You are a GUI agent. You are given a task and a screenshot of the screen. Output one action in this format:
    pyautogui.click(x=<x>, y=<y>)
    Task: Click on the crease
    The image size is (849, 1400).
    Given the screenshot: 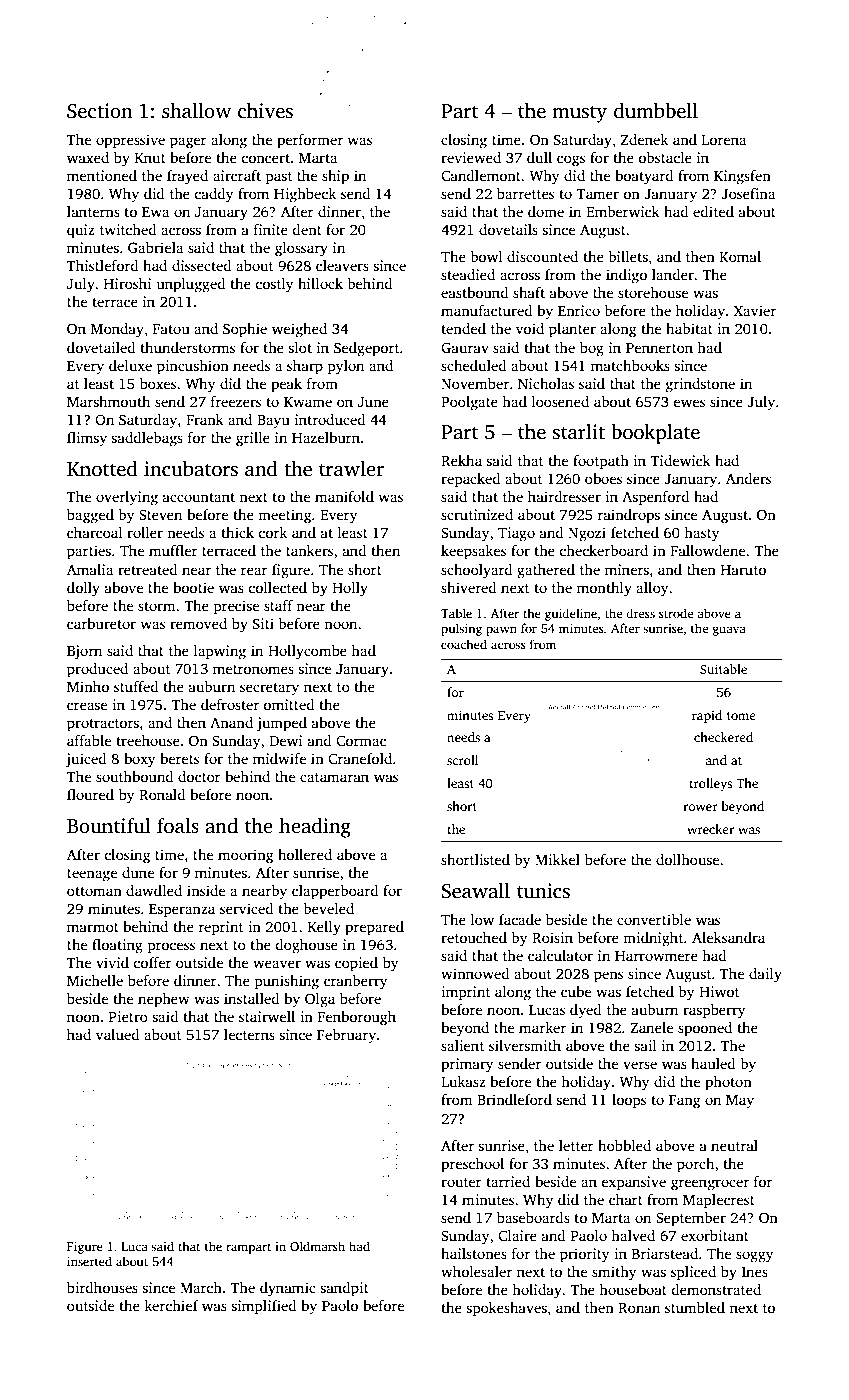 What is the action you would take?
    pyautogui.click(x=87, y=706)
